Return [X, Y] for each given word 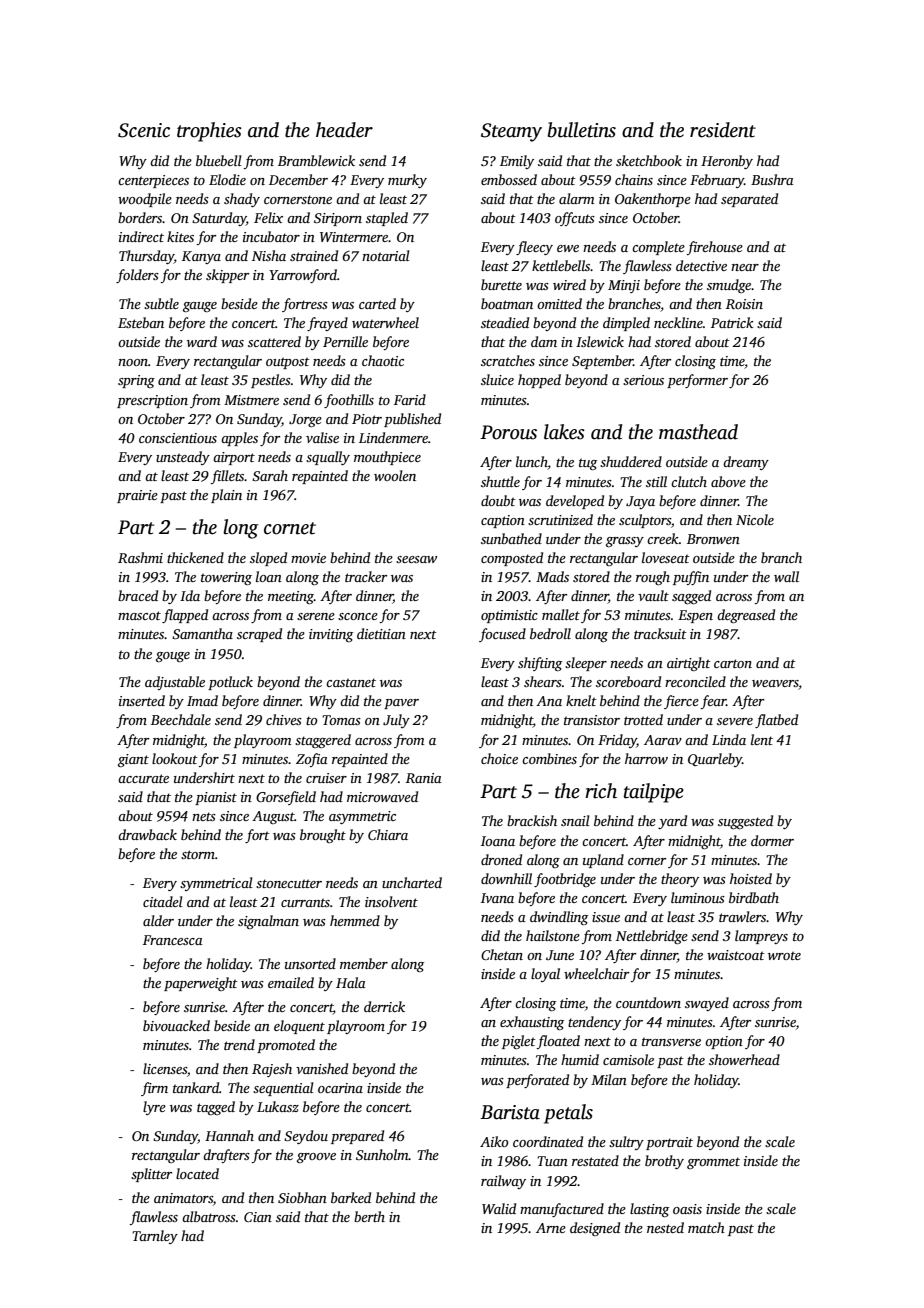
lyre [154, 1108]
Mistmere [251, 400]
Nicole [755, 519]
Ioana [498, 841]
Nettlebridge [652, 937]
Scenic [144, 130]
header [344, 130]
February [717, 181]
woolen [395, 475]
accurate [143, 778]
